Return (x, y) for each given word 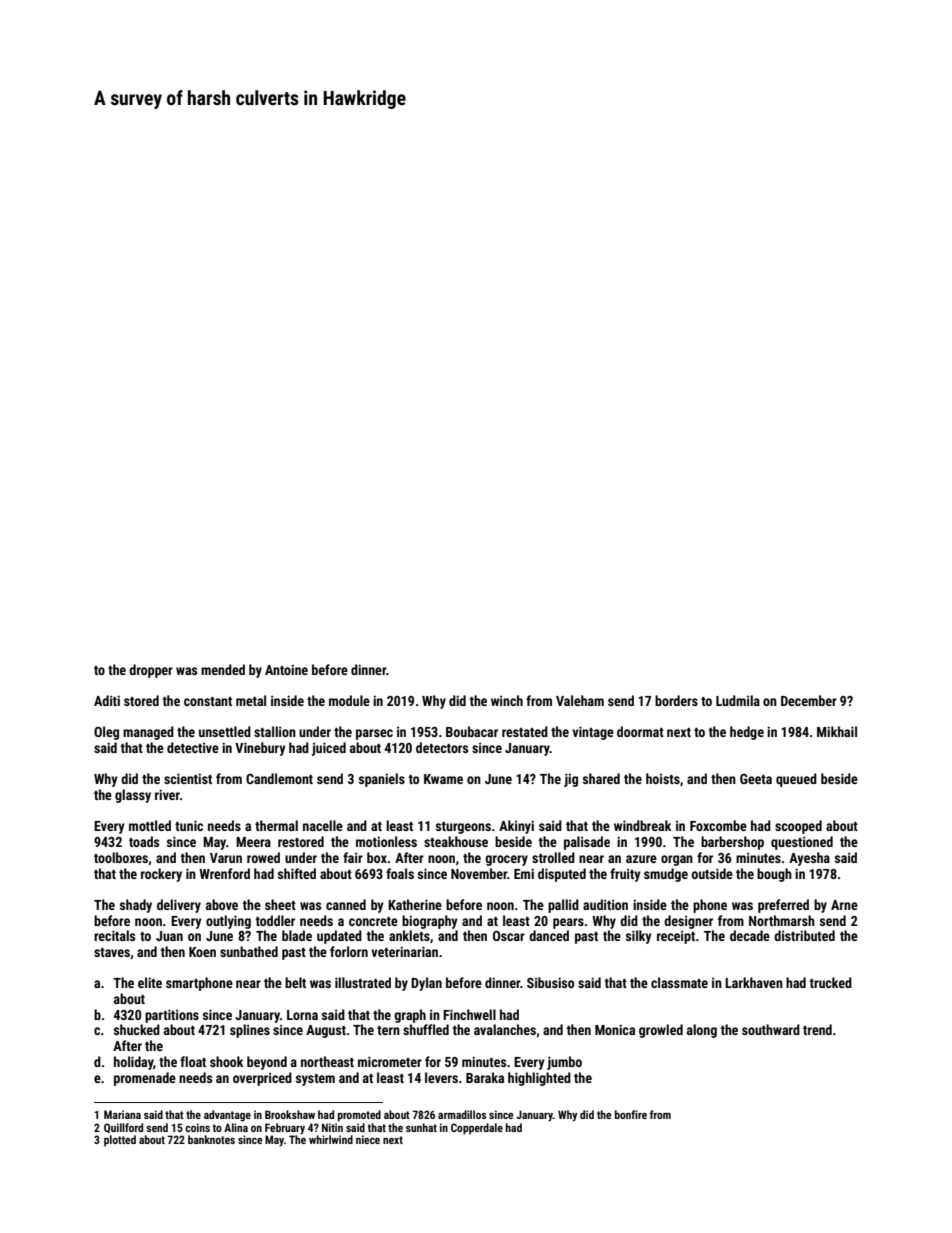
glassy (133, 796)
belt (295, 982)
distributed (804, 935)
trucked (830, 982)
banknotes (211, 1139)
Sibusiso (550, 982)
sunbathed (249, 951)
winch (507, 700)
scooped (798, 827)
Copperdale (477, 1129)
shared (601, 778)
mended (223, 669)
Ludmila (738, 700)
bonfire (631, 1114)
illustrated (363, 982)
